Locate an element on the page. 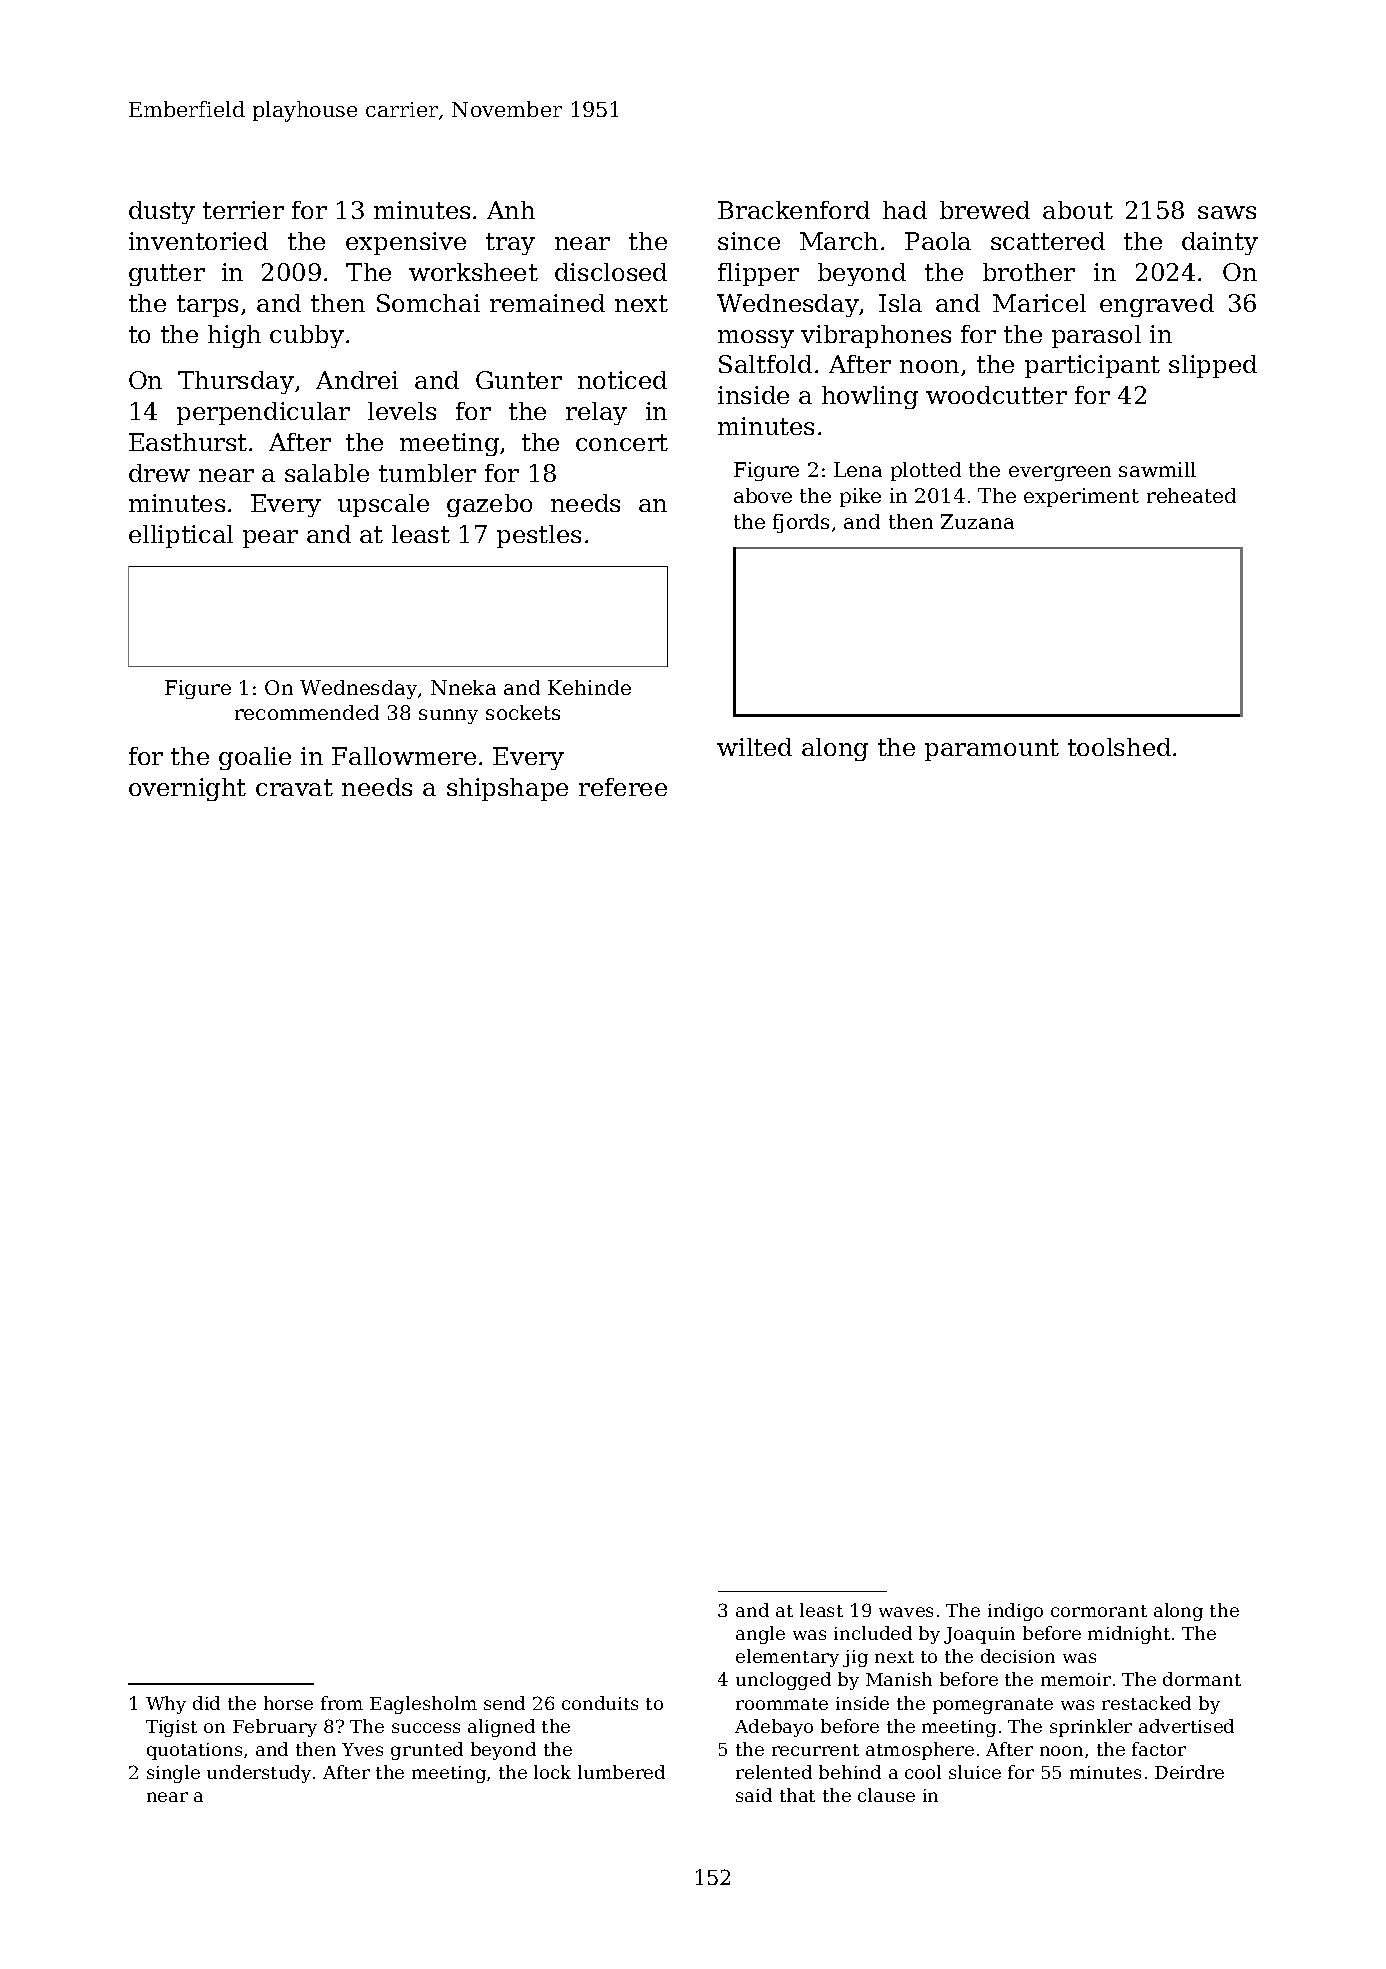 The width and height of the image is (1386, 1969). toolshed is located at coordinates (1119, 747).
